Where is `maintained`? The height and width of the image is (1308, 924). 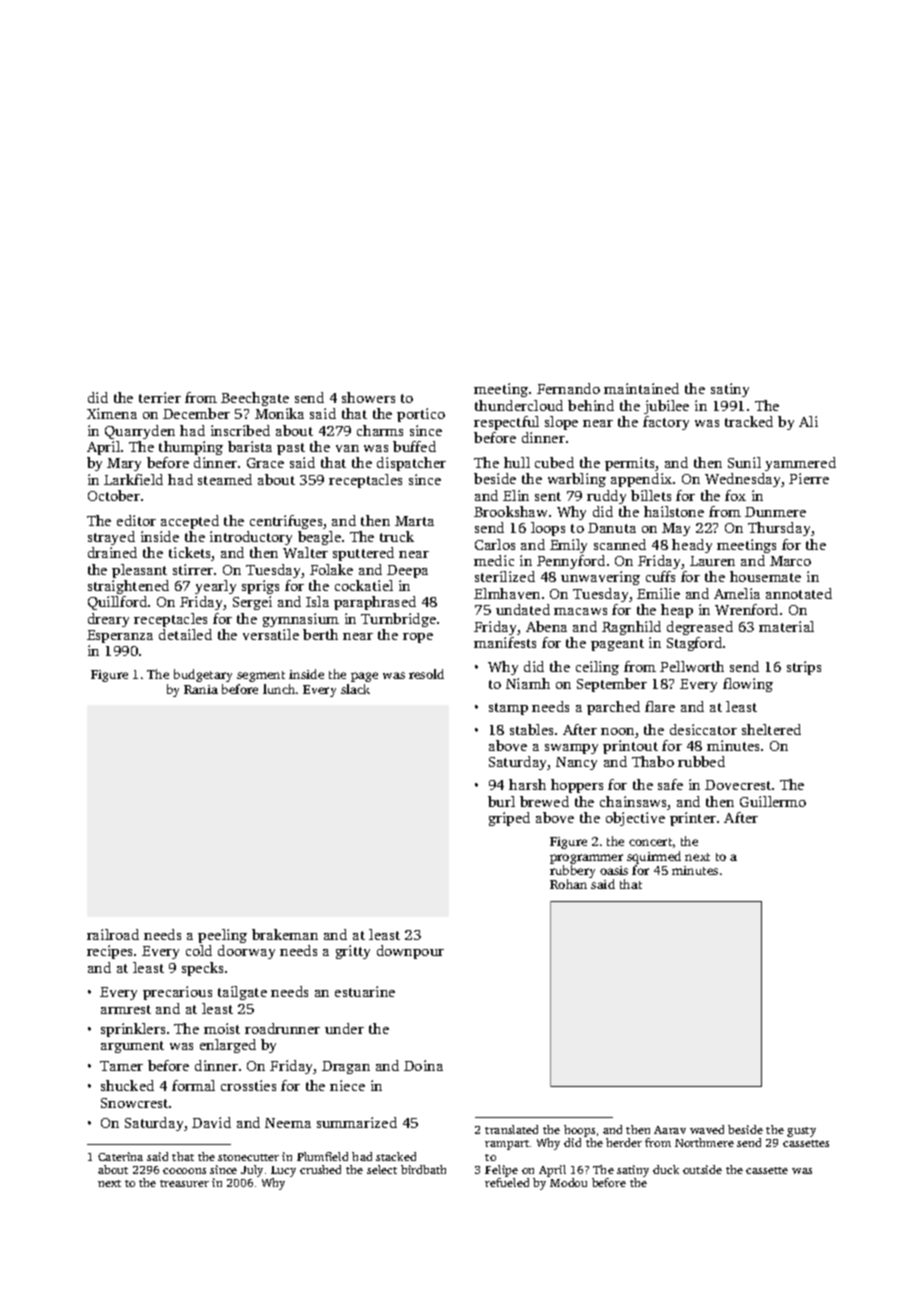
maintained is located at coordinates (641, 388).
